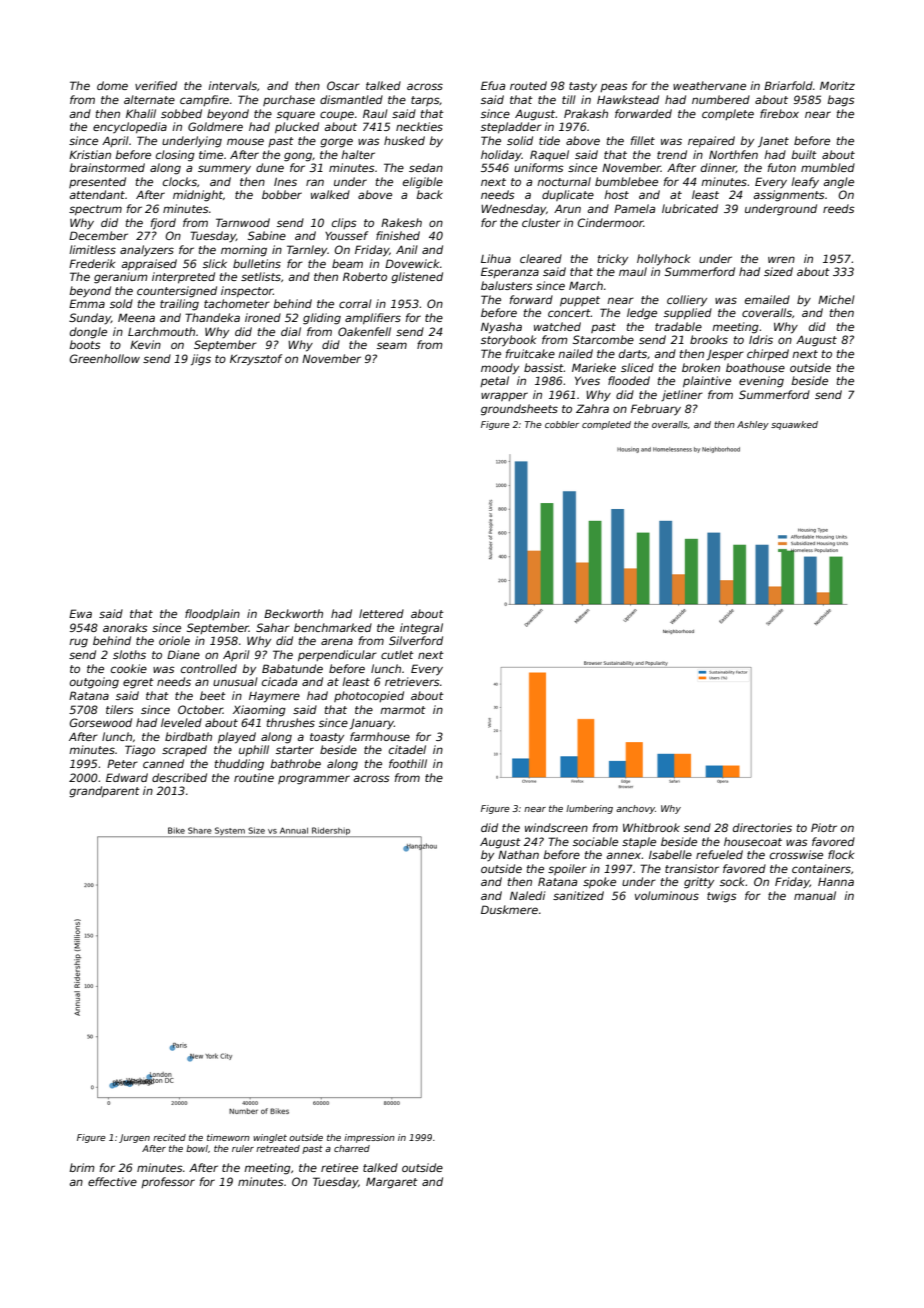  I want to click on retrievers, so click(412, 681).
